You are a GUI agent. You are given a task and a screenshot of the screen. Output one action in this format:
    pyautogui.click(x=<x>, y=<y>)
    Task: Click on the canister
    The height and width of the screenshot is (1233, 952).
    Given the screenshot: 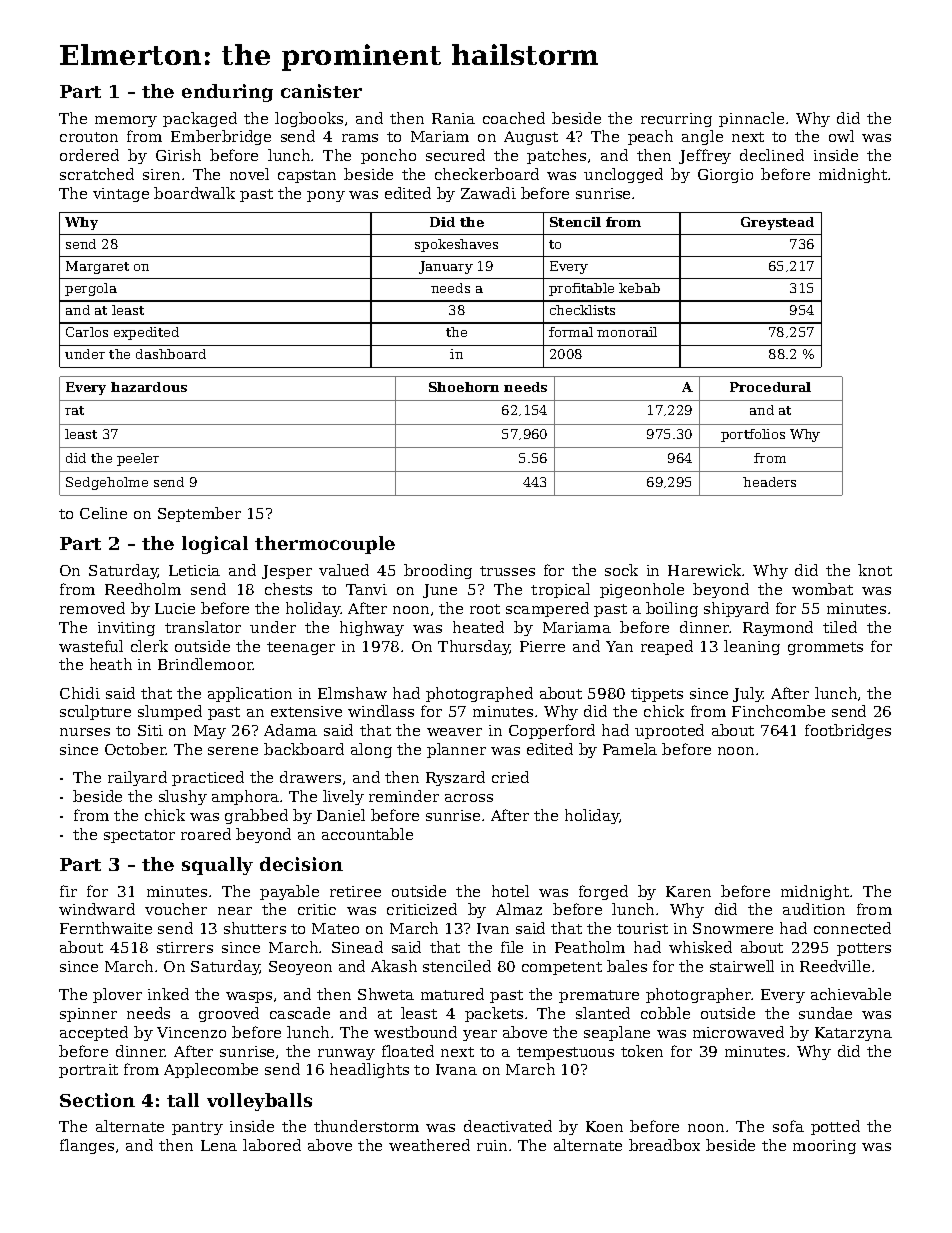 What is the action you would take?
    pyautogui.click(x=321, y=91)
